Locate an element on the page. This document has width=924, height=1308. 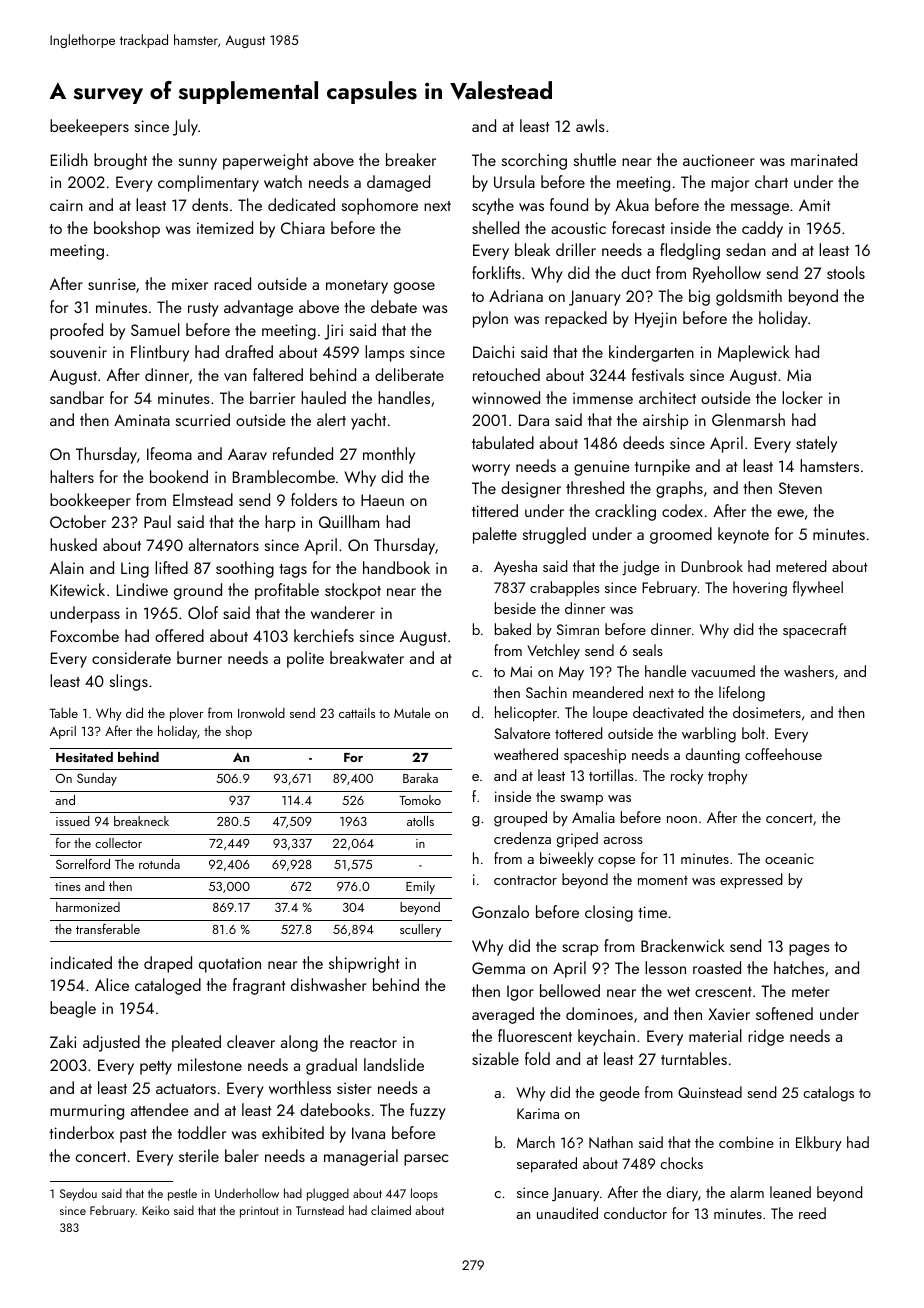
palette is located at coordinates (495, 535).
